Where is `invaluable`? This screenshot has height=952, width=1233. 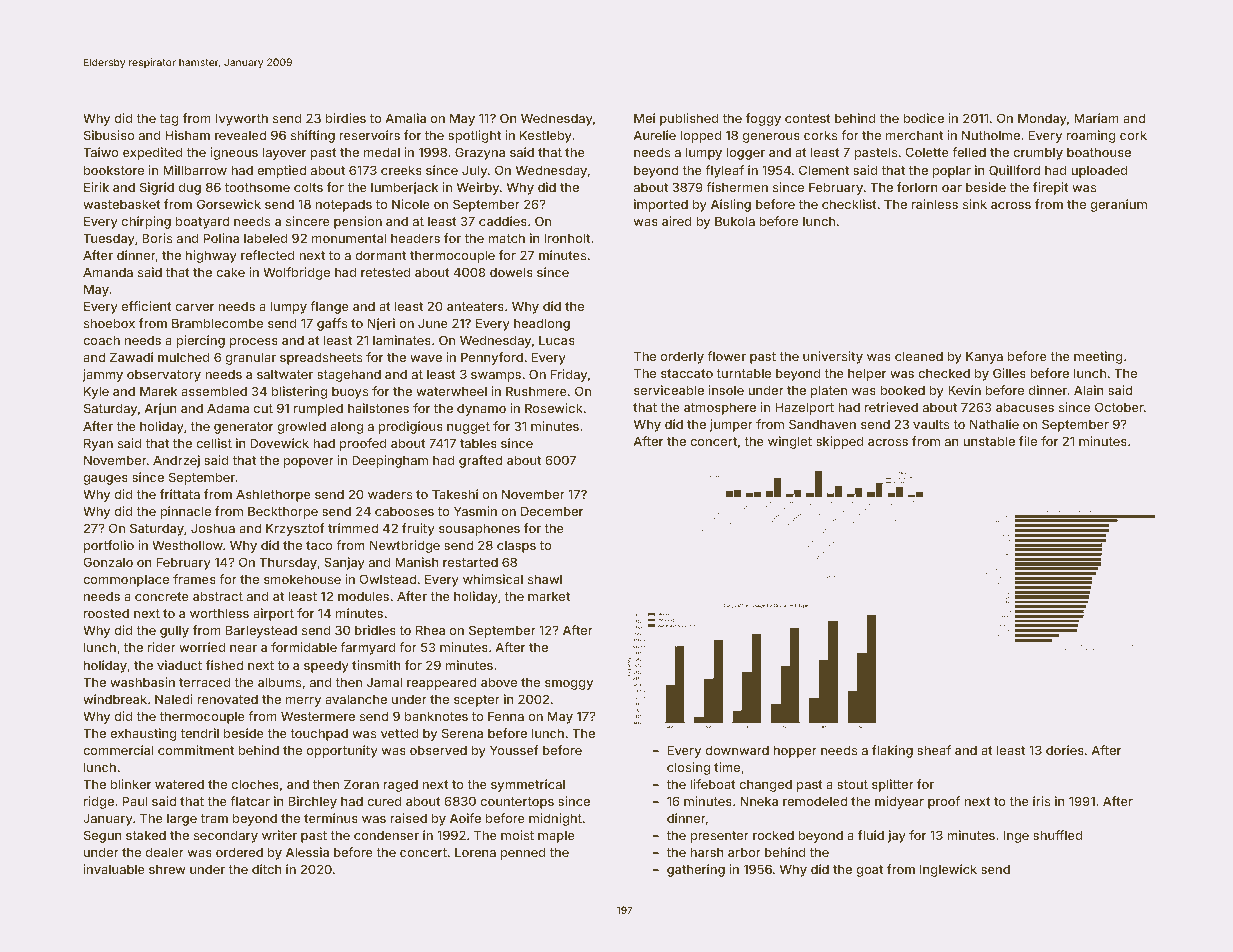 invaluable is located at coordinates (114, 869).
